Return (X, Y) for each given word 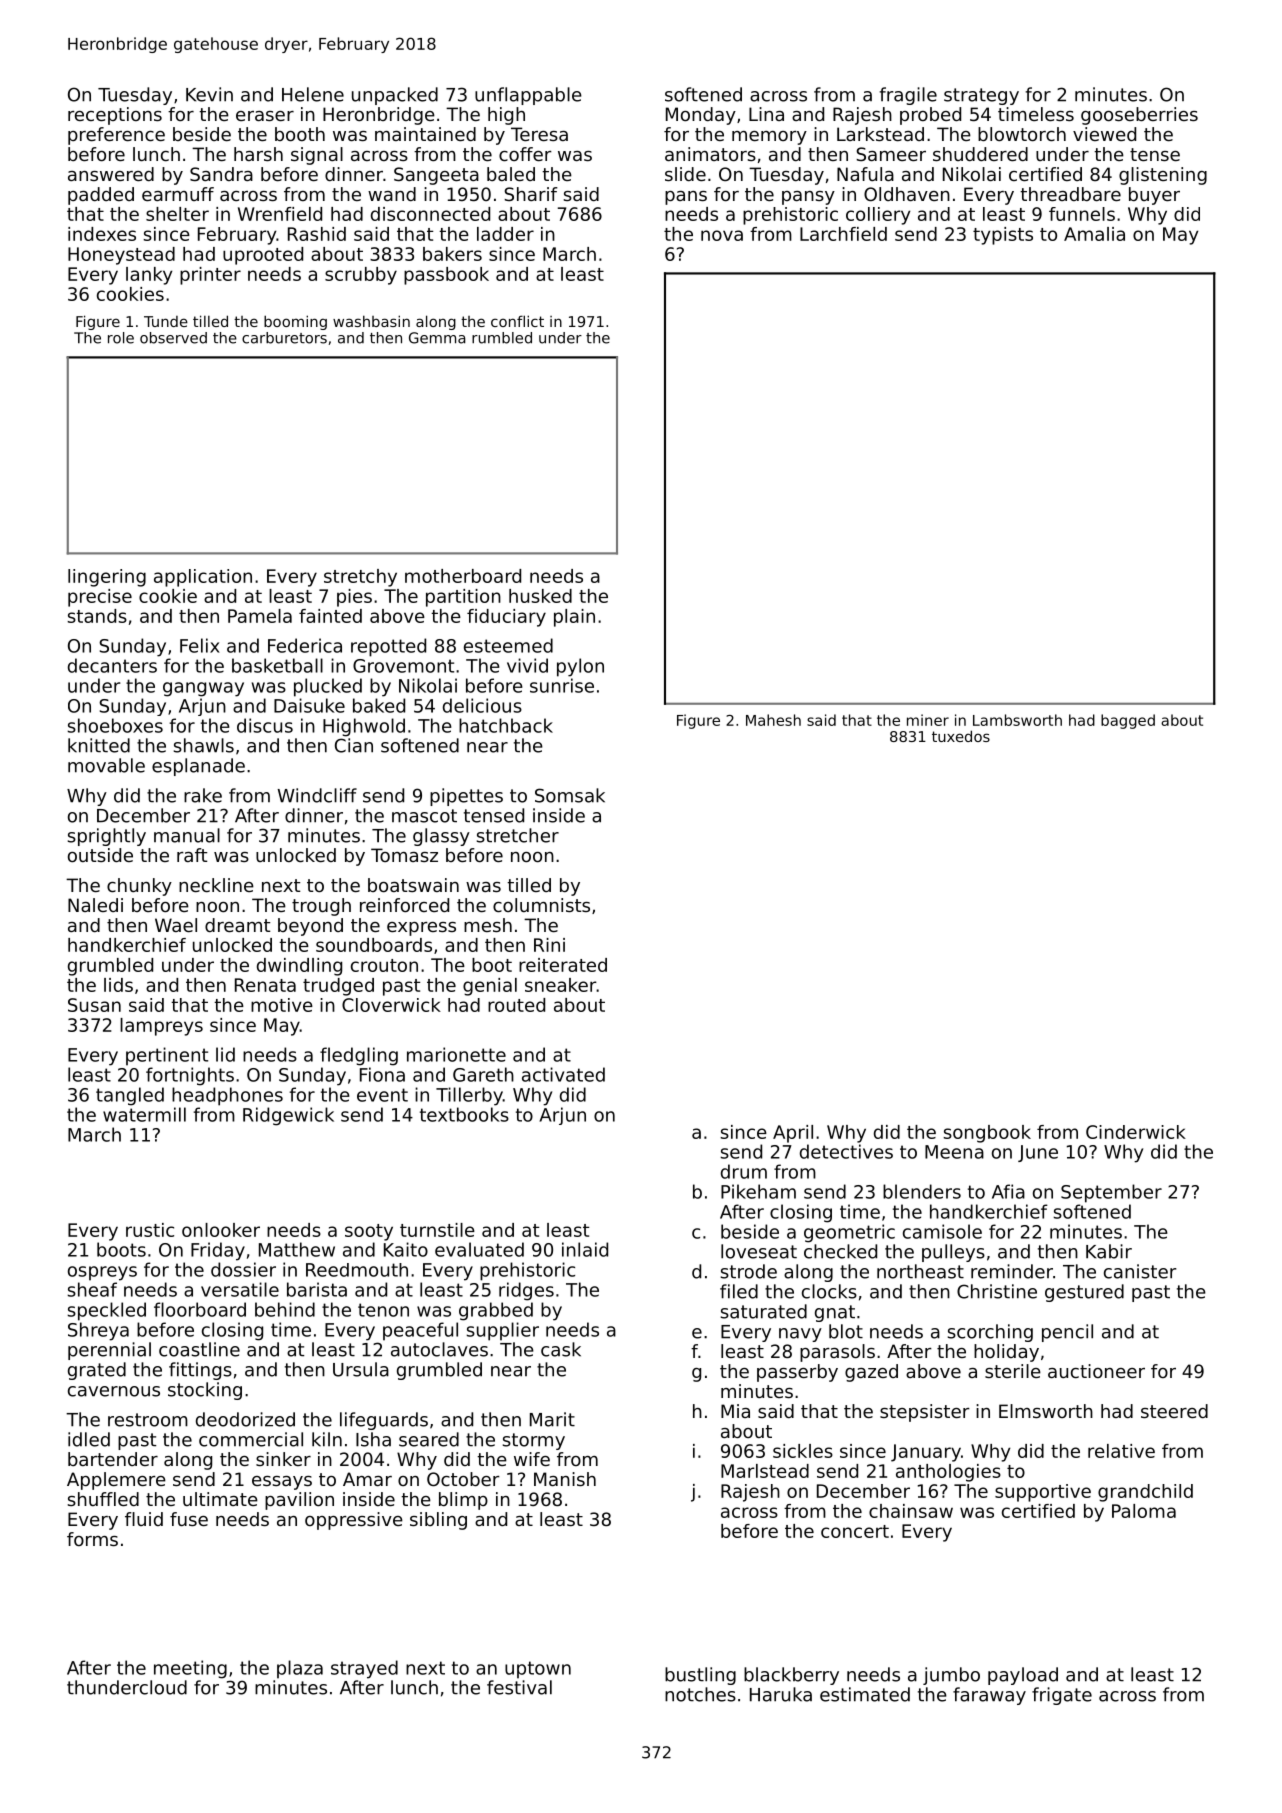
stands (97, 616)
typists (1003, 236)
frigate (1062, 1696)
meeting (190, 1669)
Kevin (209, 94)
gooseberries (1139, 116)
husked (540, 596)
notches (700, 1694)
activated (563, 1074)
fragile (908, 96)
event (382, 1095)
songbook (987, 1134)
